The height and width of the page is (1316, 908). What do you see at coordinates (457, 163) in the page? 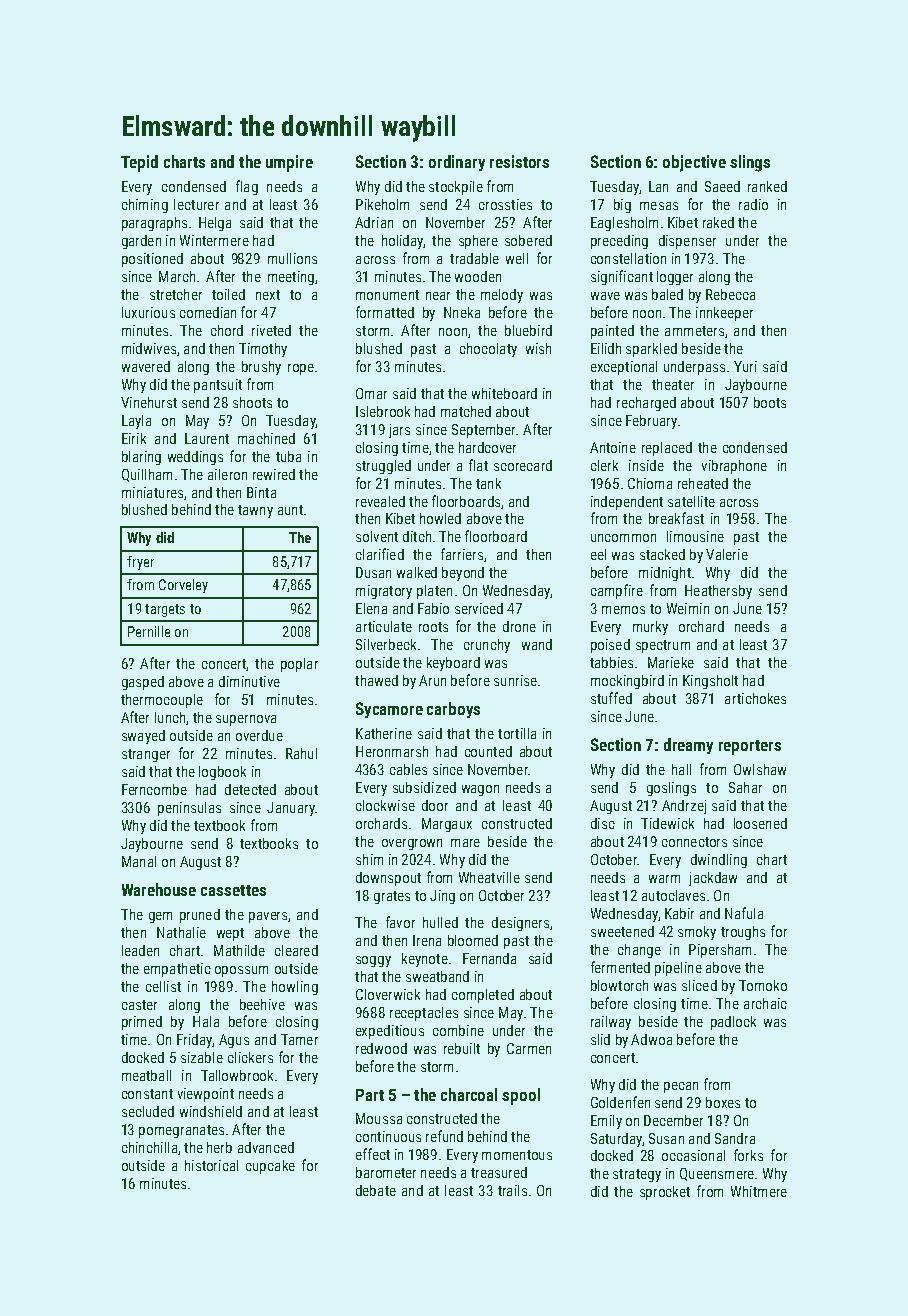
I see `ordinary` at bounding box center [457, 163].
